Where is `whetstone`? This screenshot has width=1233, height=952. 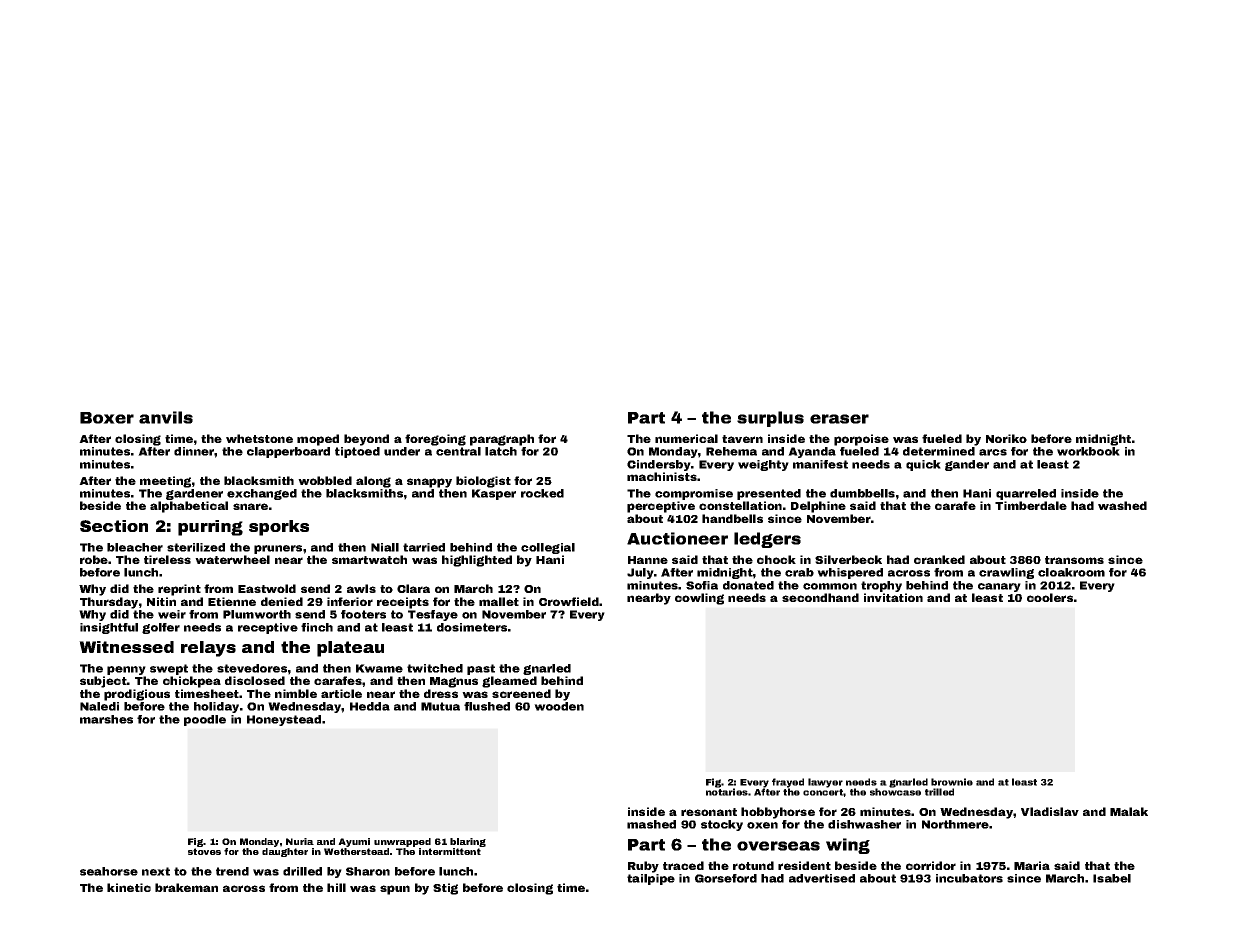
whetstone is located at coordinates (259, 438).
